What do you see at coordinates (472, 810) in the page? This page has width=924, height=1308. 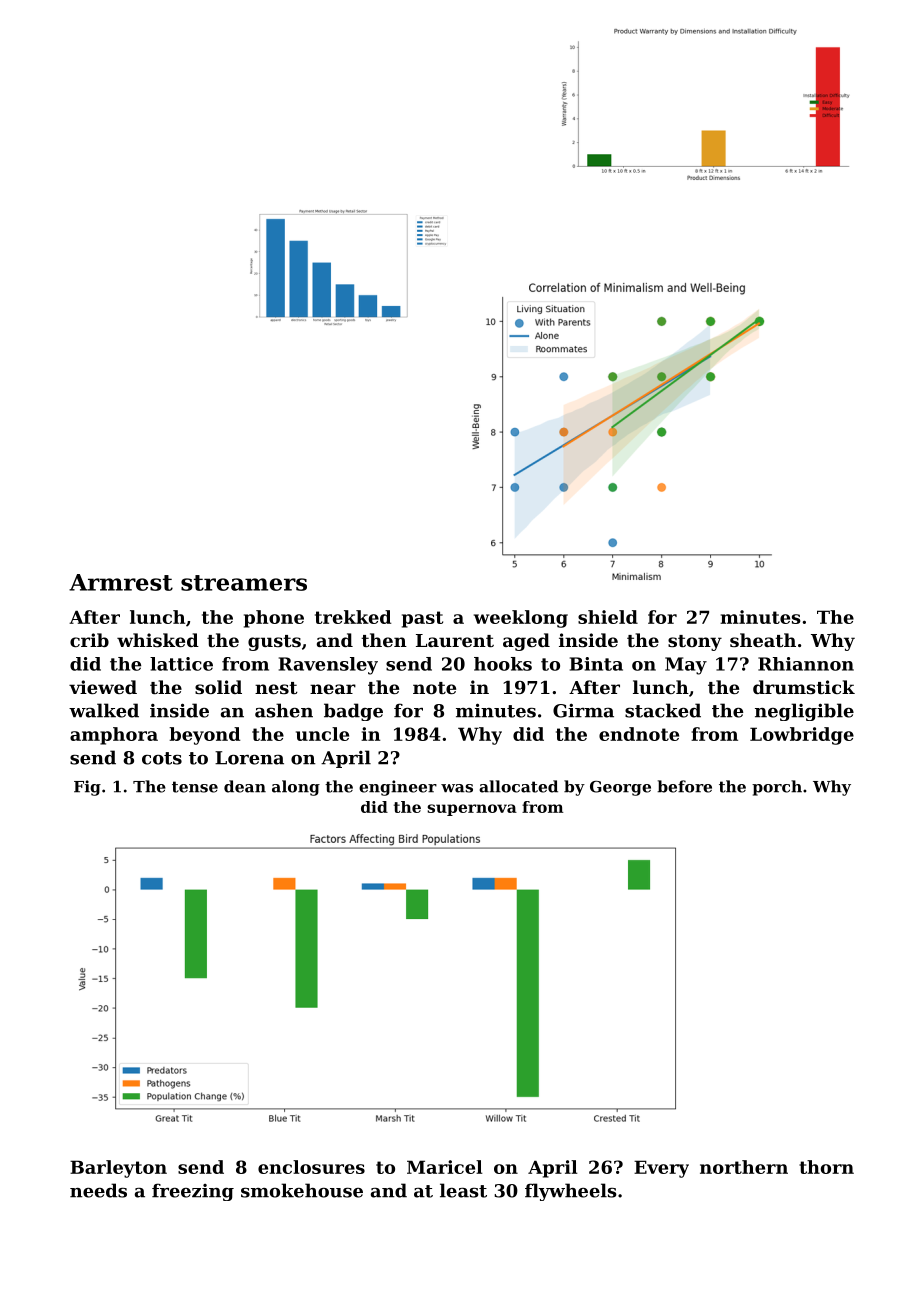 I see `supernova` at bounding box center [472, 810].
